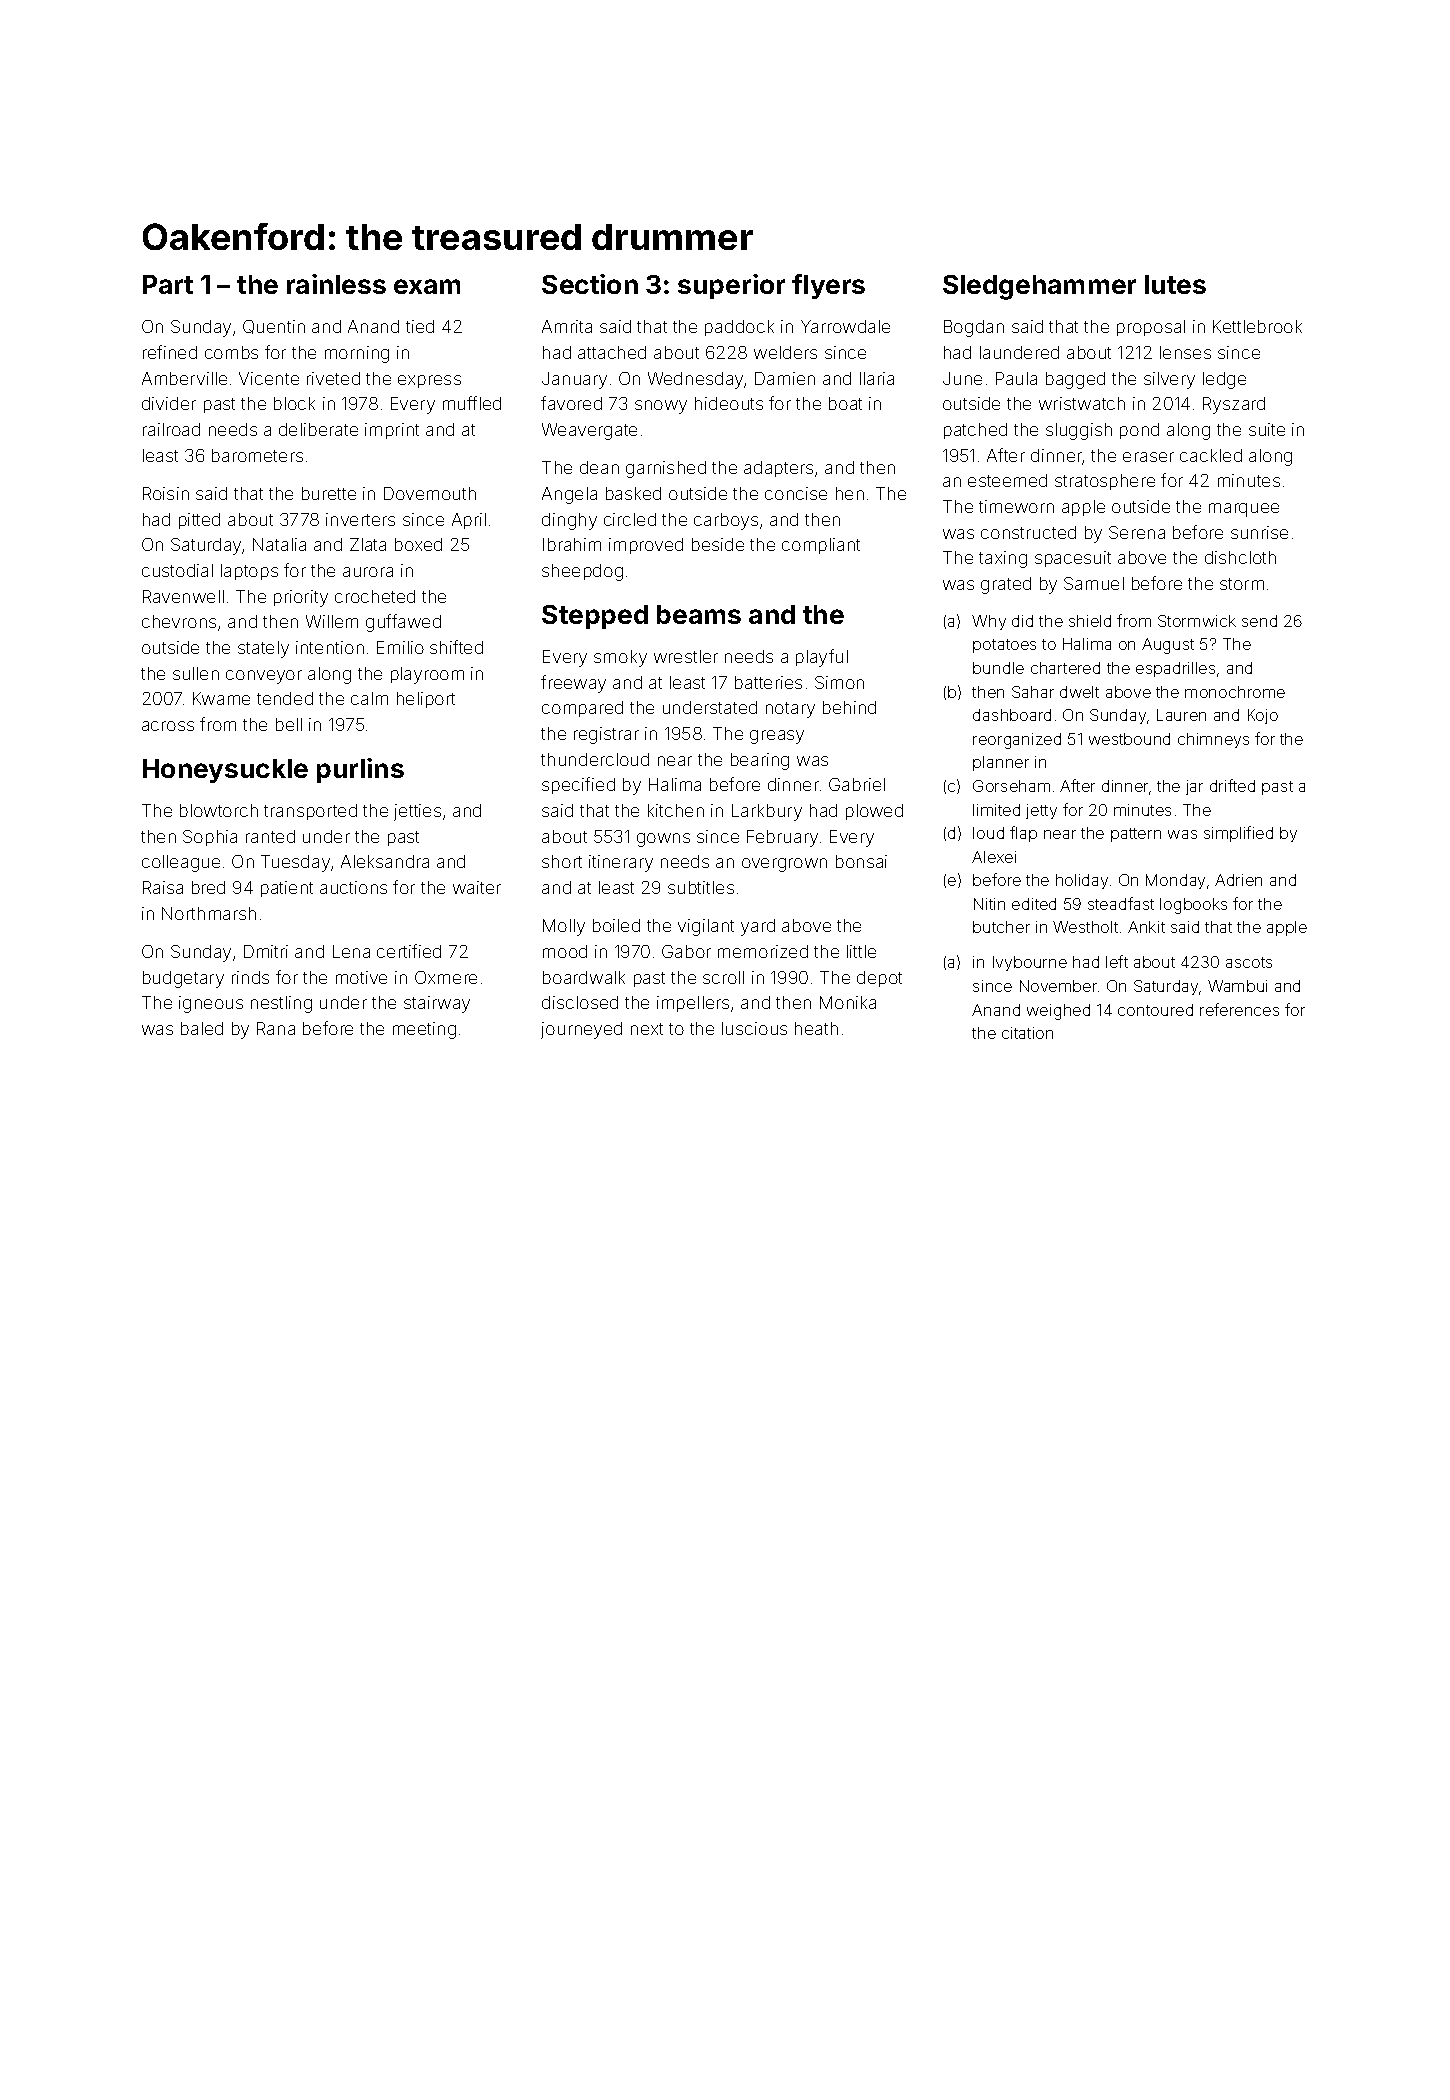  Describe the element at coordinates (821, 546) in the screenshot. I see `compliant` at that location.
